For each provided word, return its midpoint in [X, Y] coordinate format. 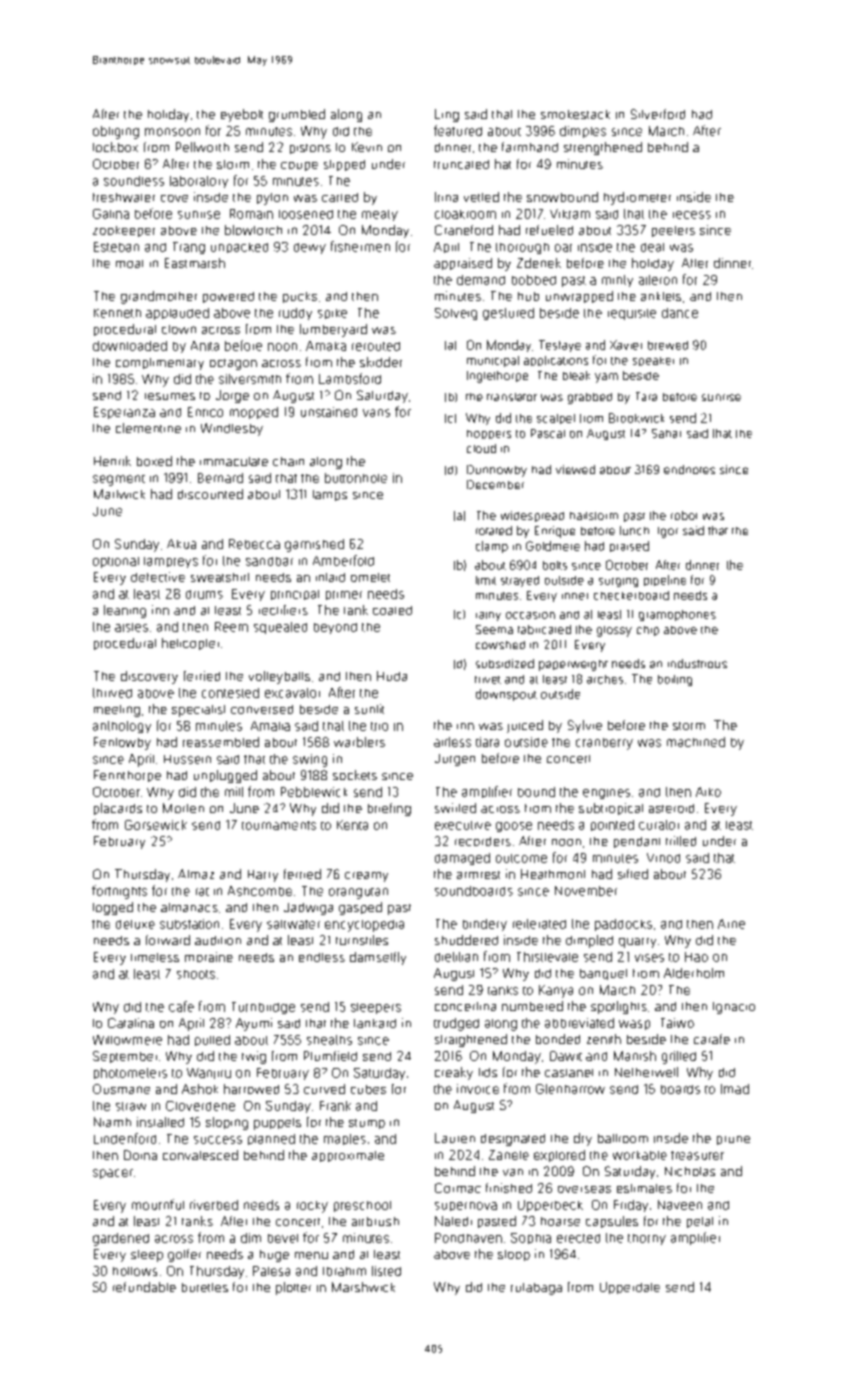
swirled [455, 808]
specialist [198, 711]
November [586, 891]
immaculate [234, 461]
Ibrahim [344, 1271]
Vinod [663, 858]
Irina [446, 197]
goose [514, 827]
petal [700, 1222]
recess [692, 215]
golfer [184, 1255]
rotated [494, 530]
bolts [555, 565]
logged [113, 908]
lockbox [115, 147]
